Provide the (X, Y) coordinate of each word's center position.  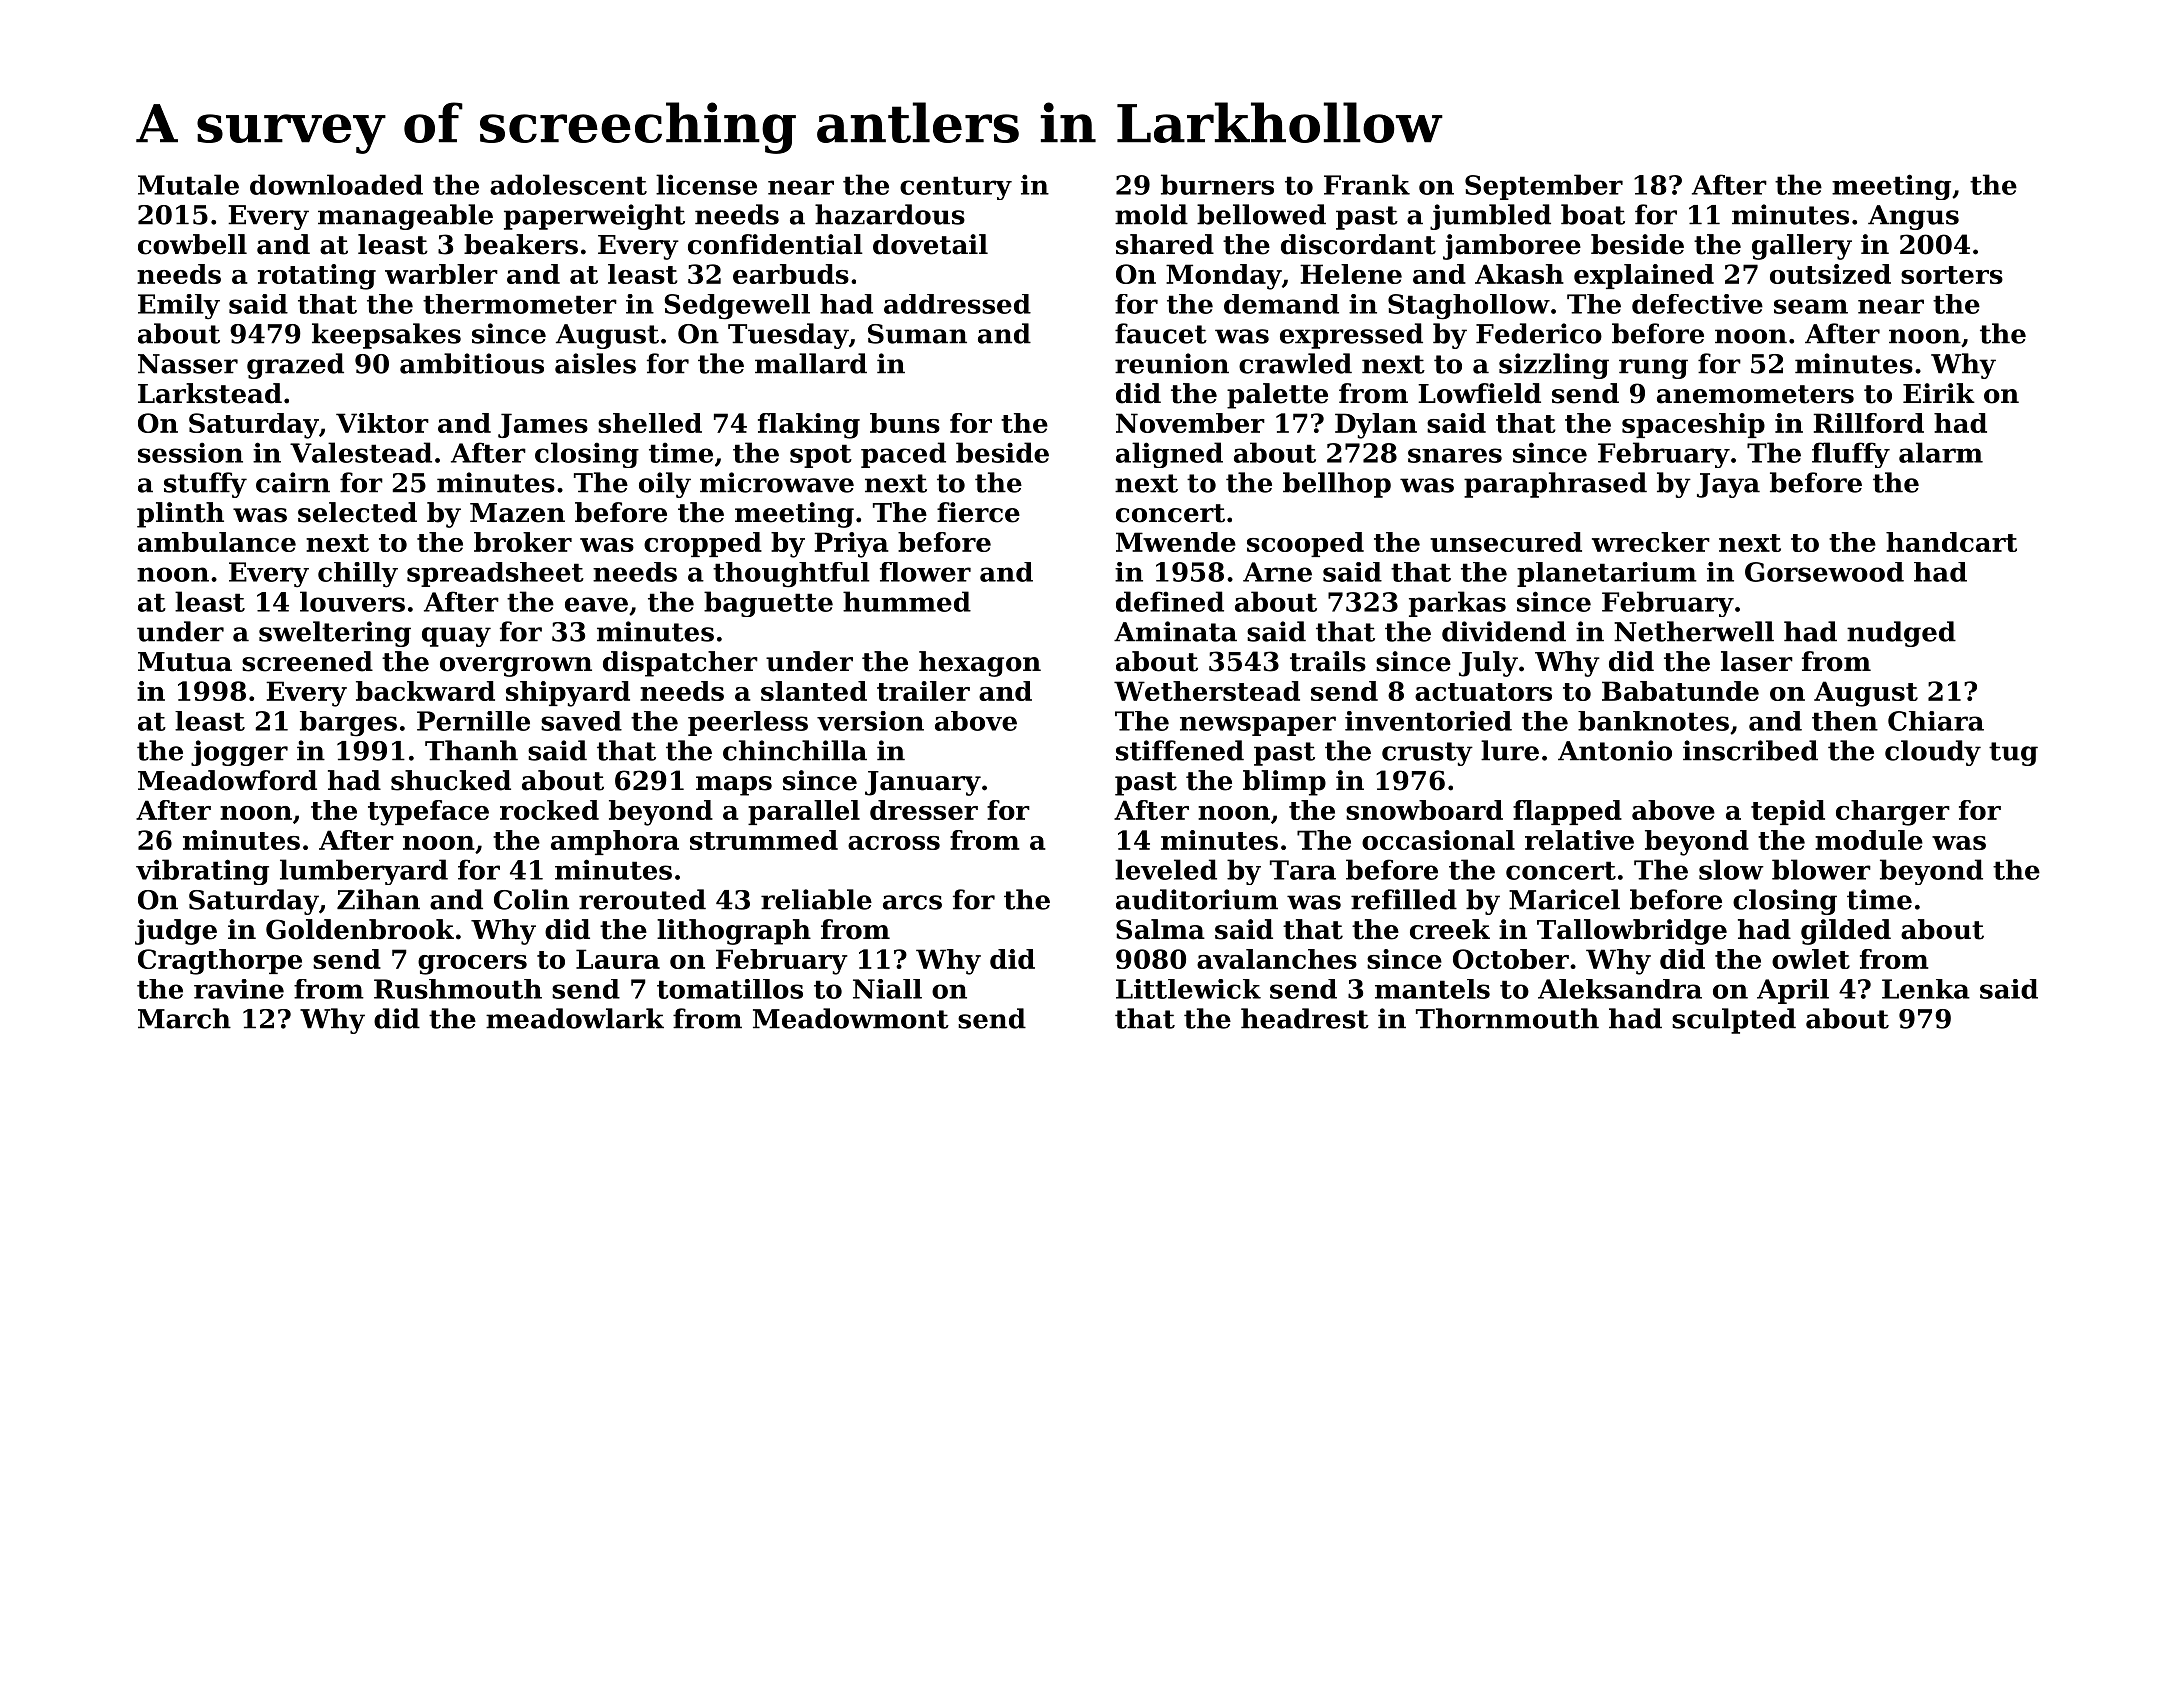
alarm (1941, 452)
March (184, 1018)
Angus (1913, 217)
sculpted (1734, 1021)
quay (456, 637)
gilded (1846, 932)
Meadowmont (851, 1018)
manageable (405, 217)
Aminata (1175, 631)
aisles (595, 363)
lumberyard (364, 872)
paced (903, 455)
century (956, 188)
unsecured (1506, 542)
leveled (1166, 869)
